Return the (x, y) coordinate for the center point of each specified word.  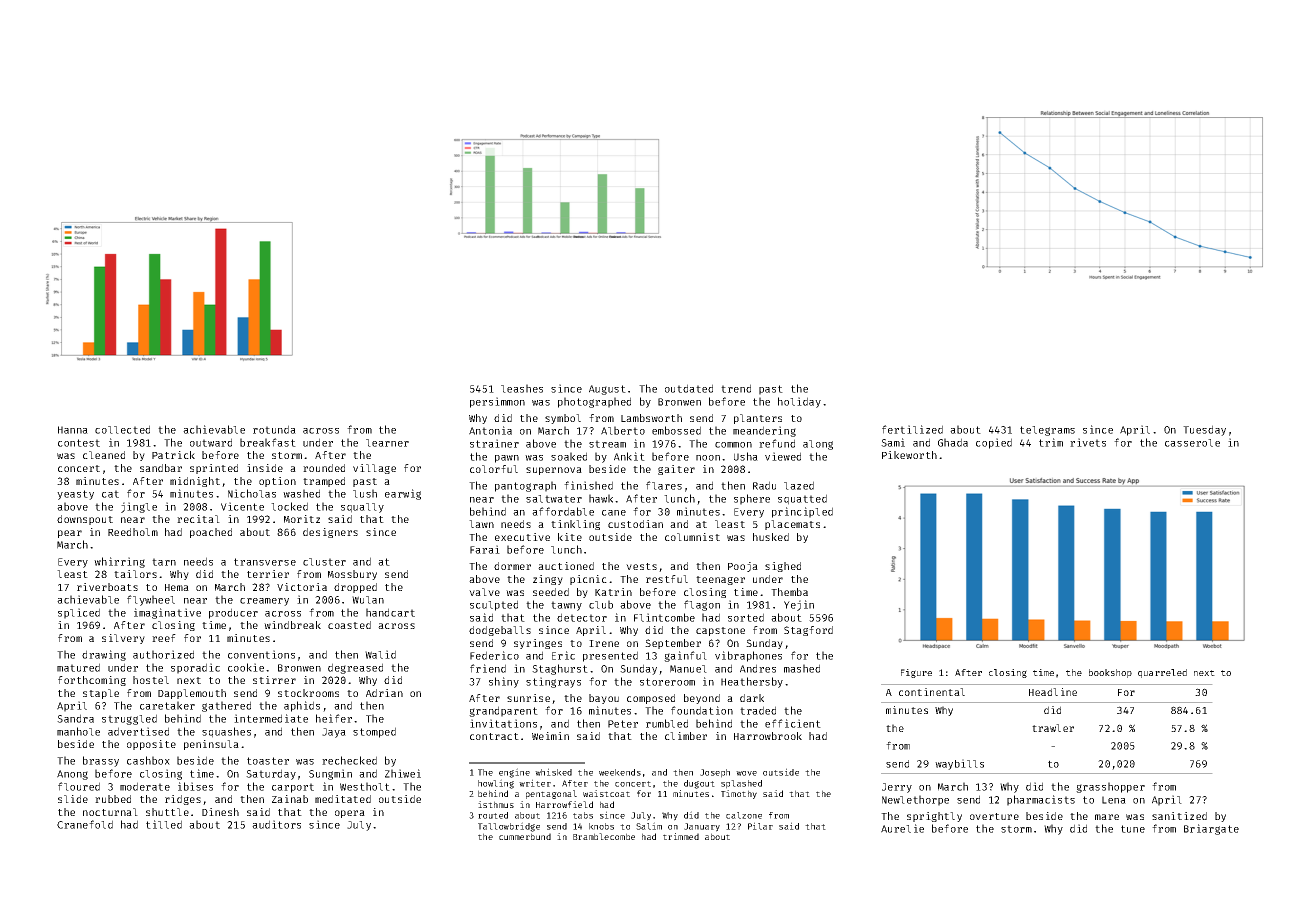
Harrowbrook (768, 736)
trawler (1053, 728)
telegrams (1047, 431)
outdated (689, 388)
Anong (72, 775)
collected (122, 429)
